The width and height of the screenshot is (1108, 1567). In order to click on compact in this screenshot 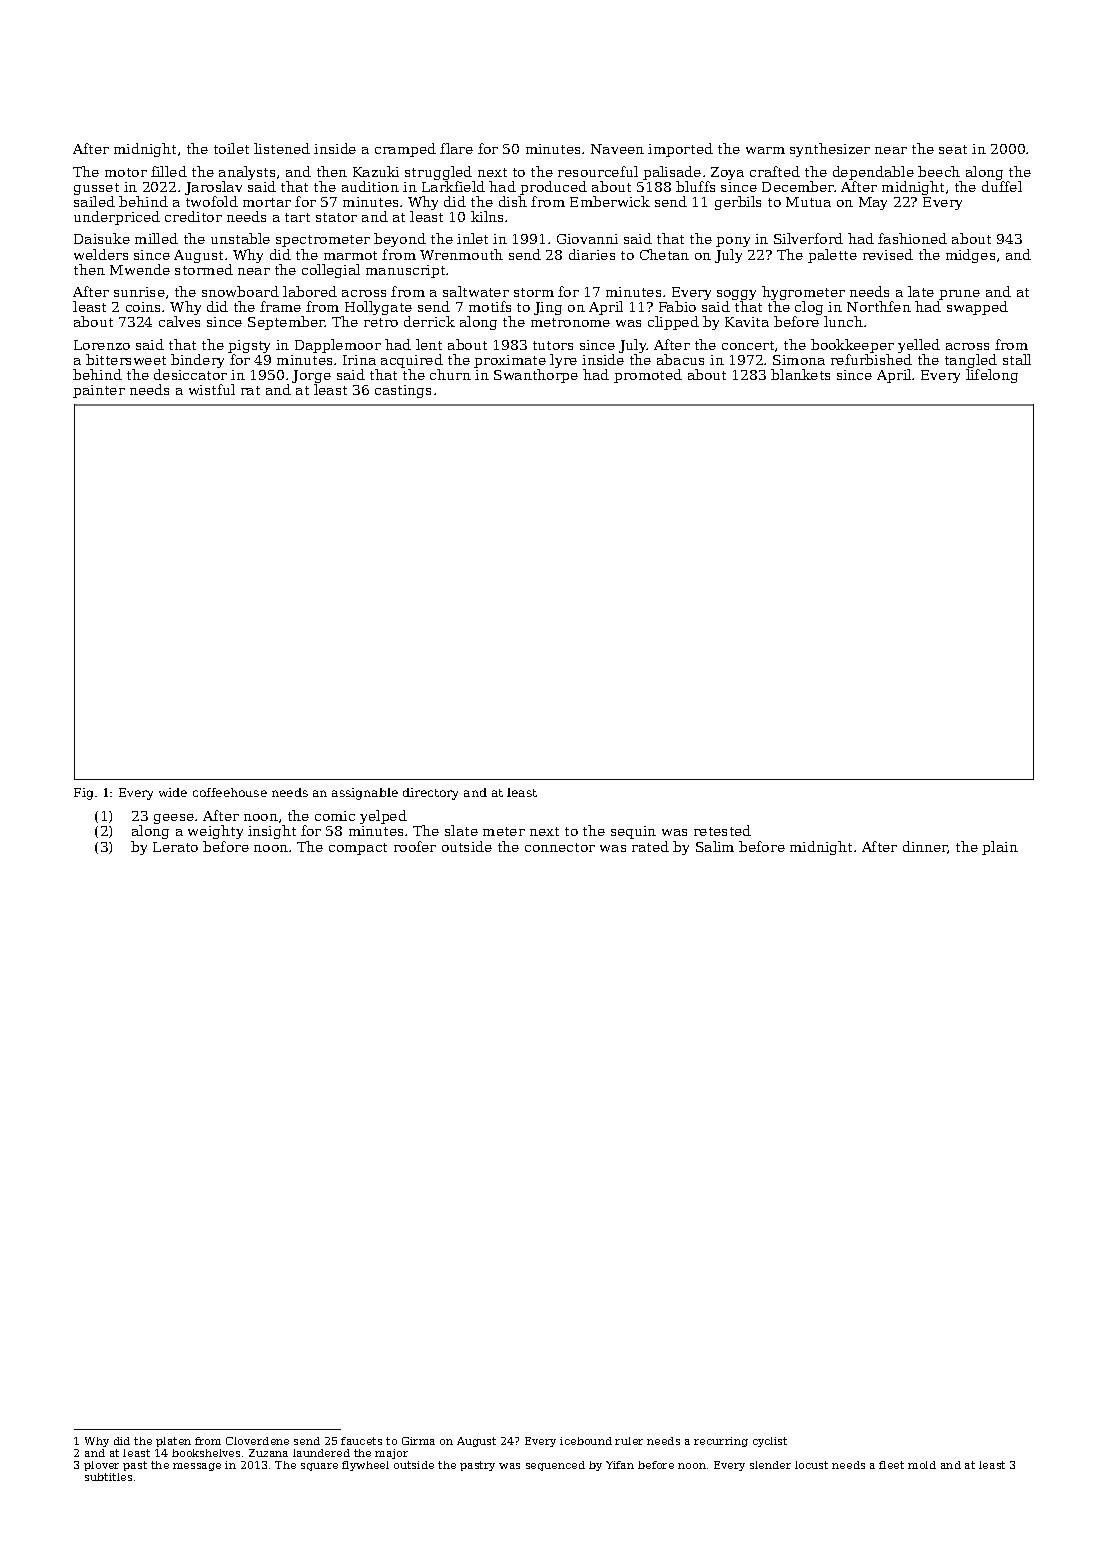, I will do `click(358, 849)`.
